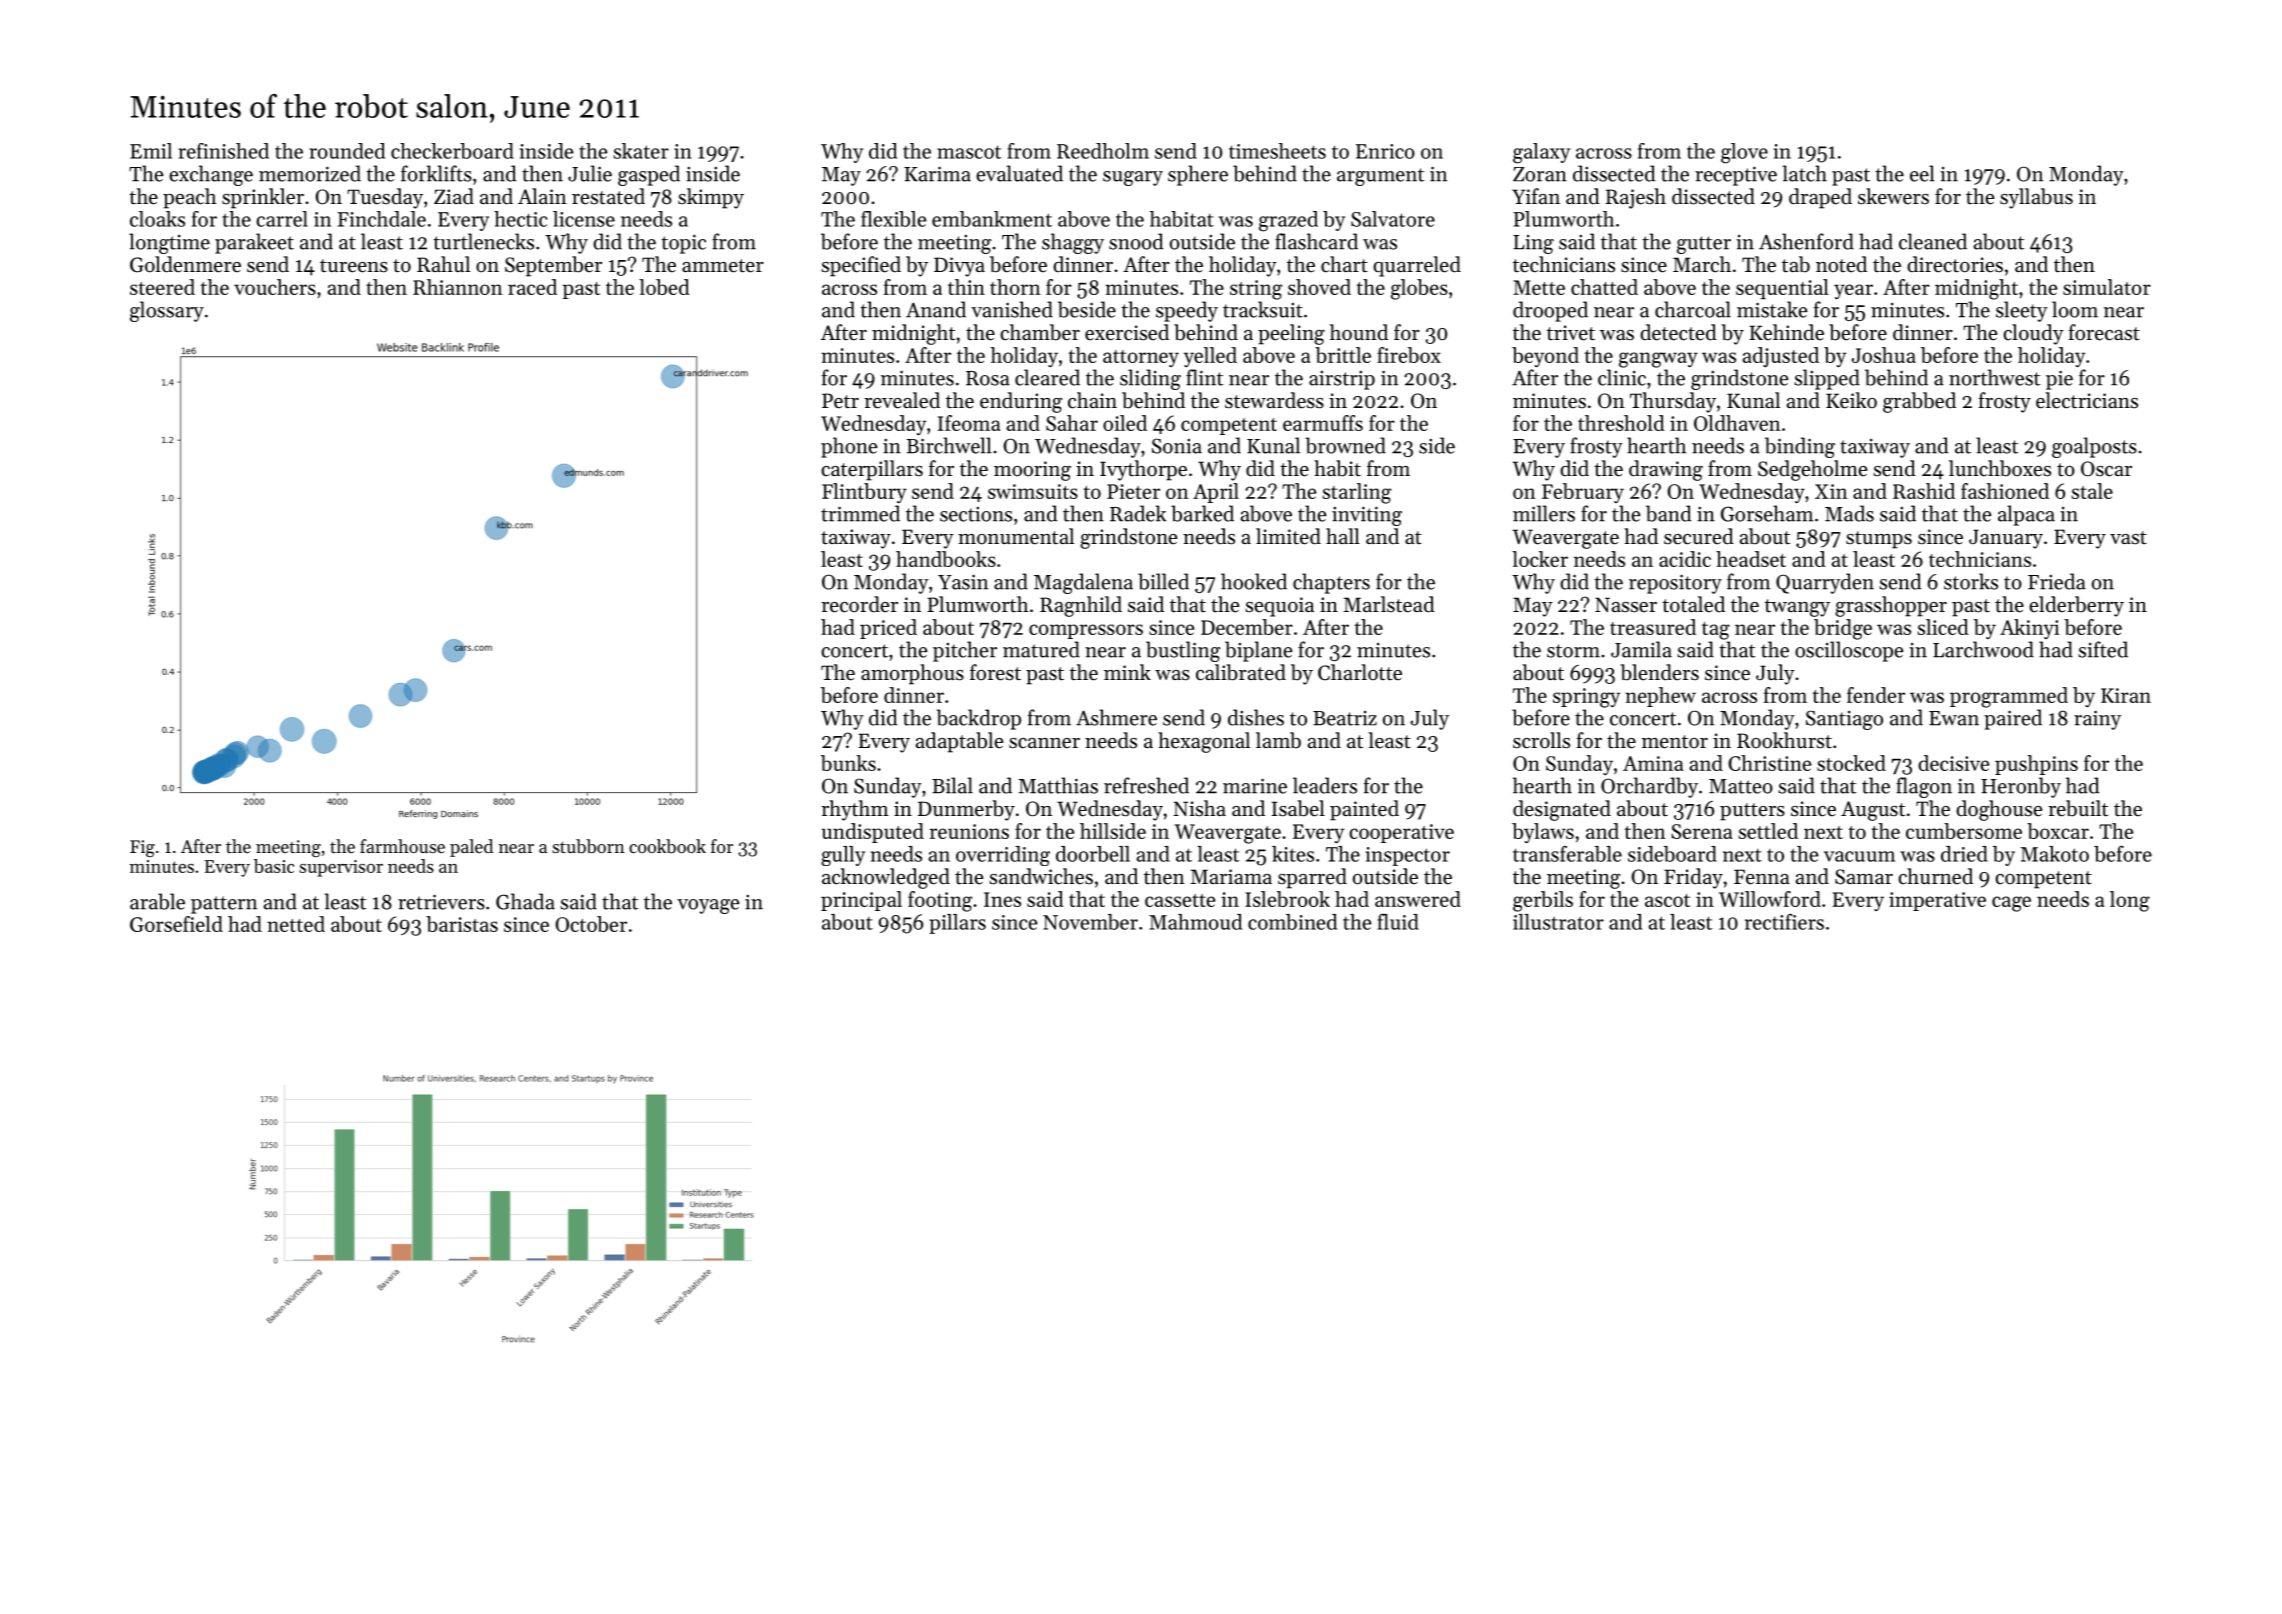  I want to click on exchange, so click(211, 175).
